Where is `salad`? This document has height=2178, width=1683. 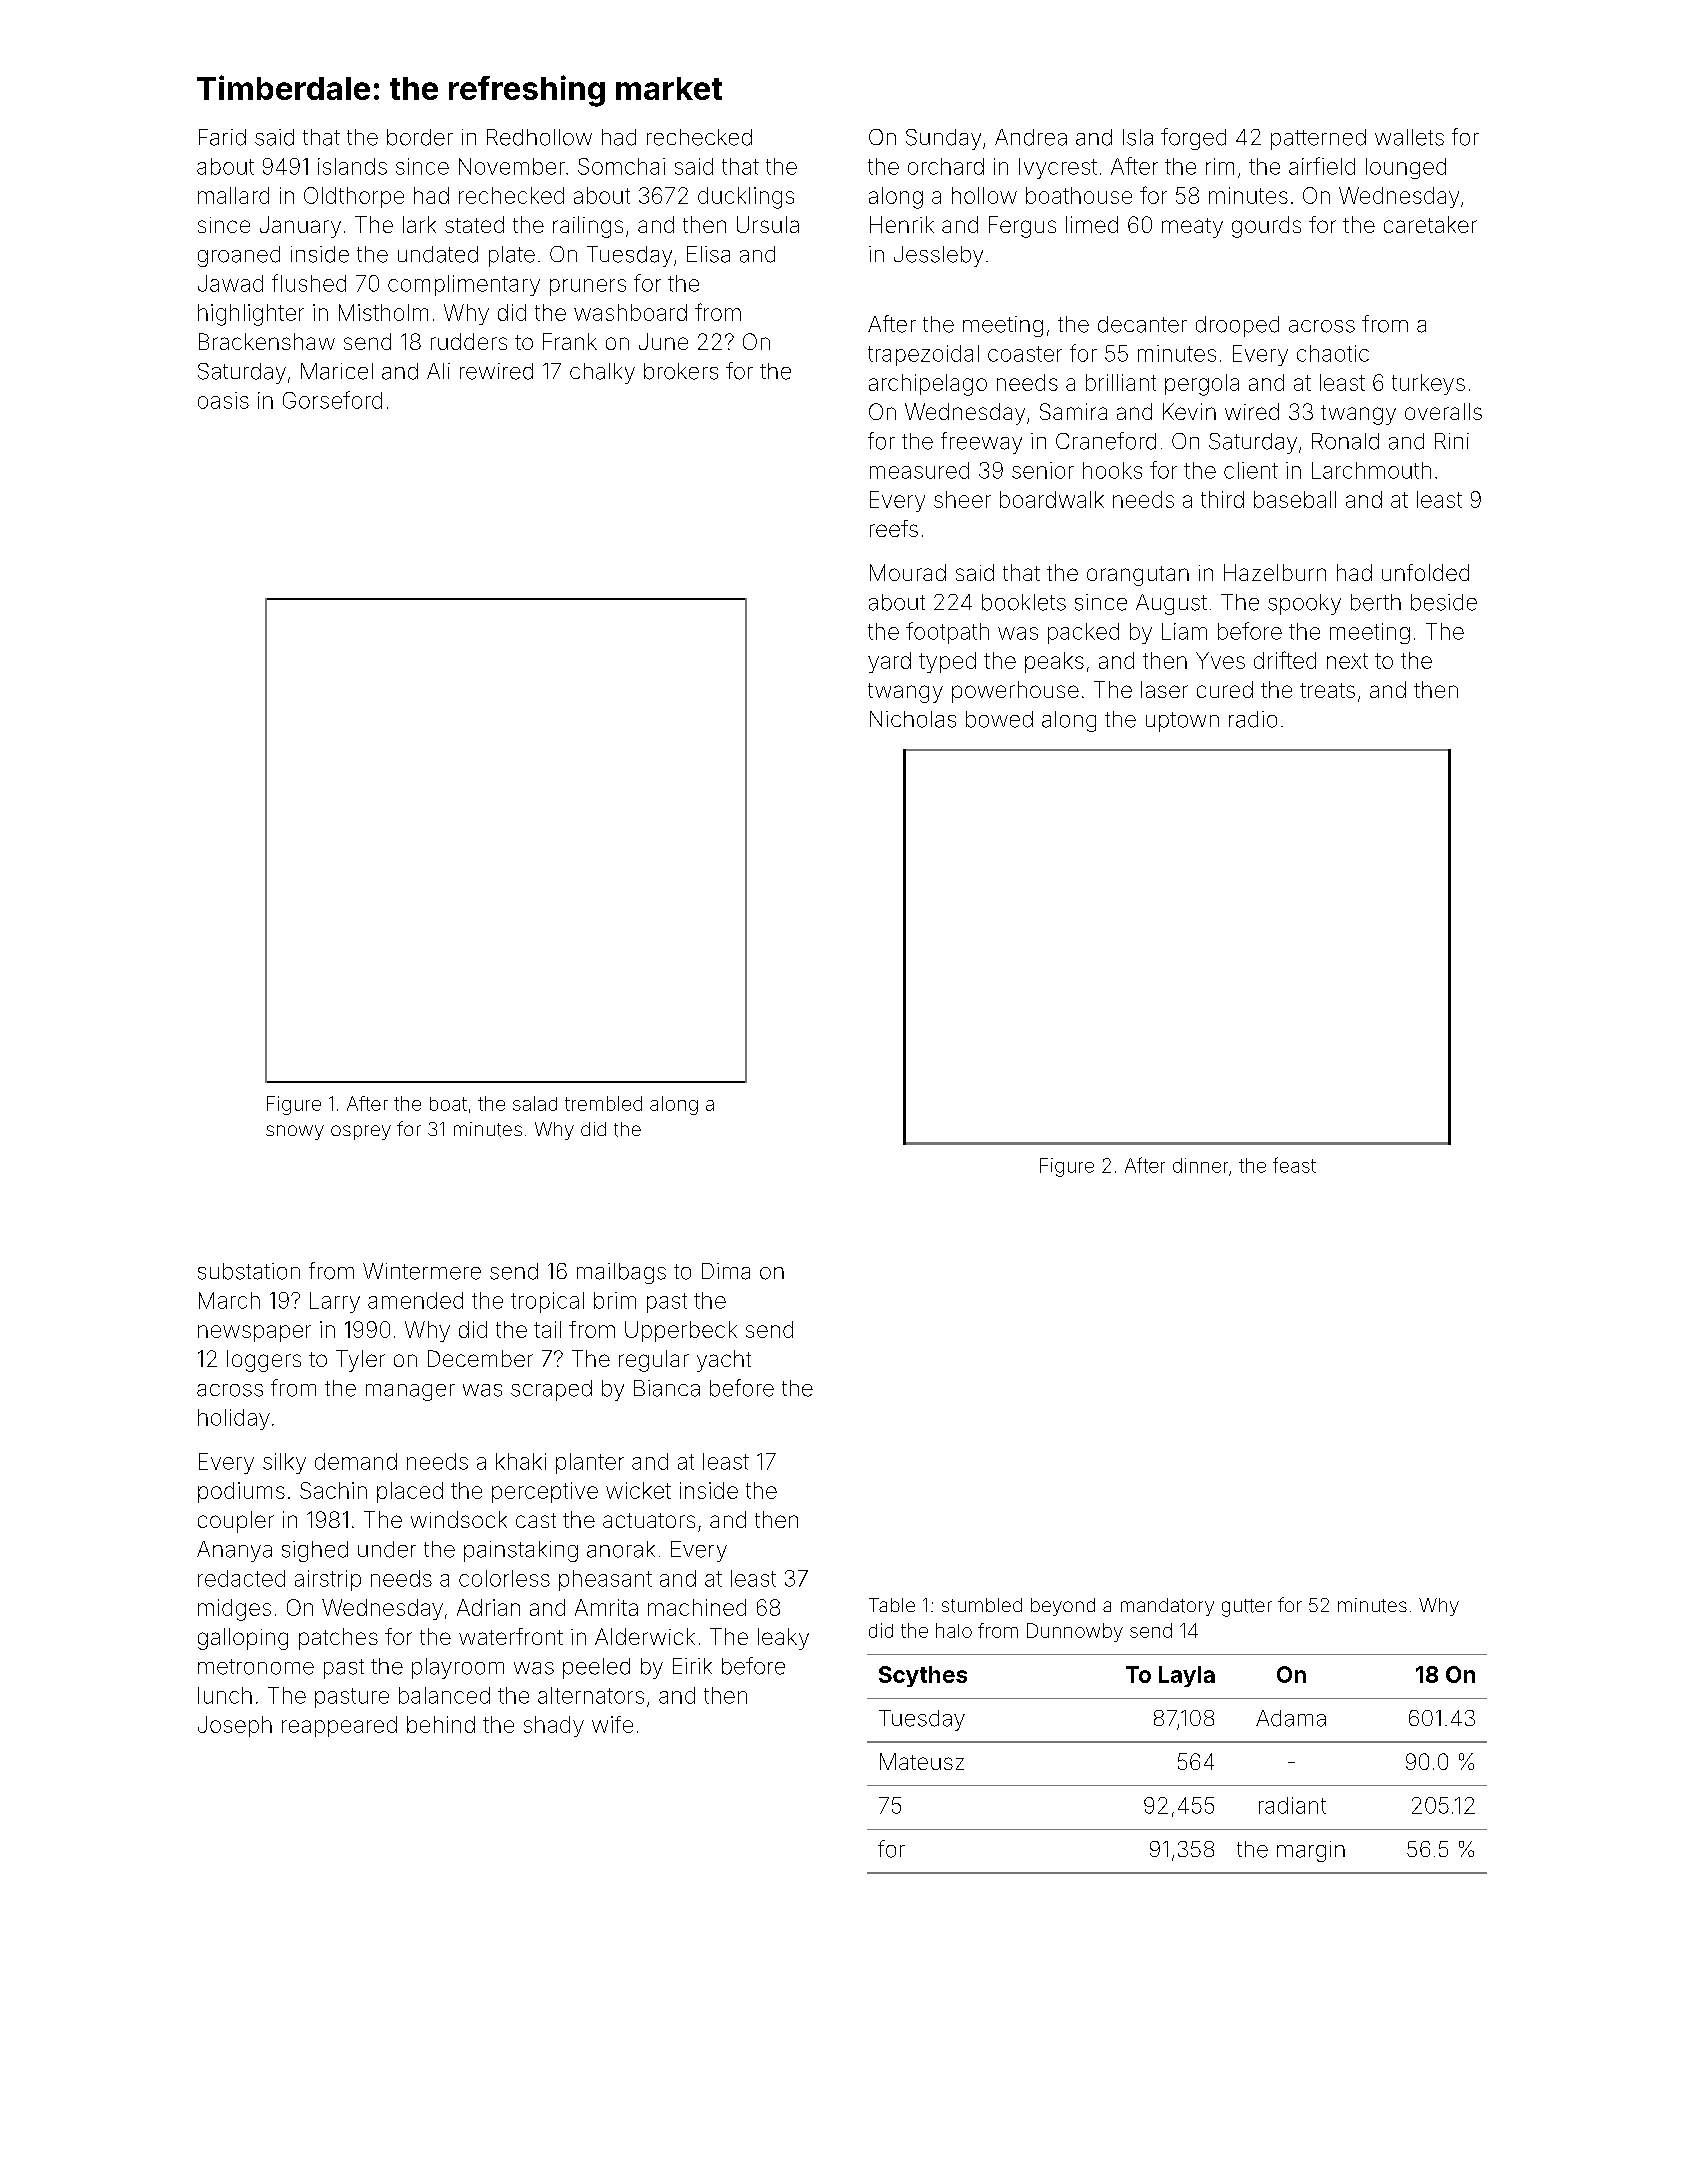
salad is located at coordinates (535, 1103).
